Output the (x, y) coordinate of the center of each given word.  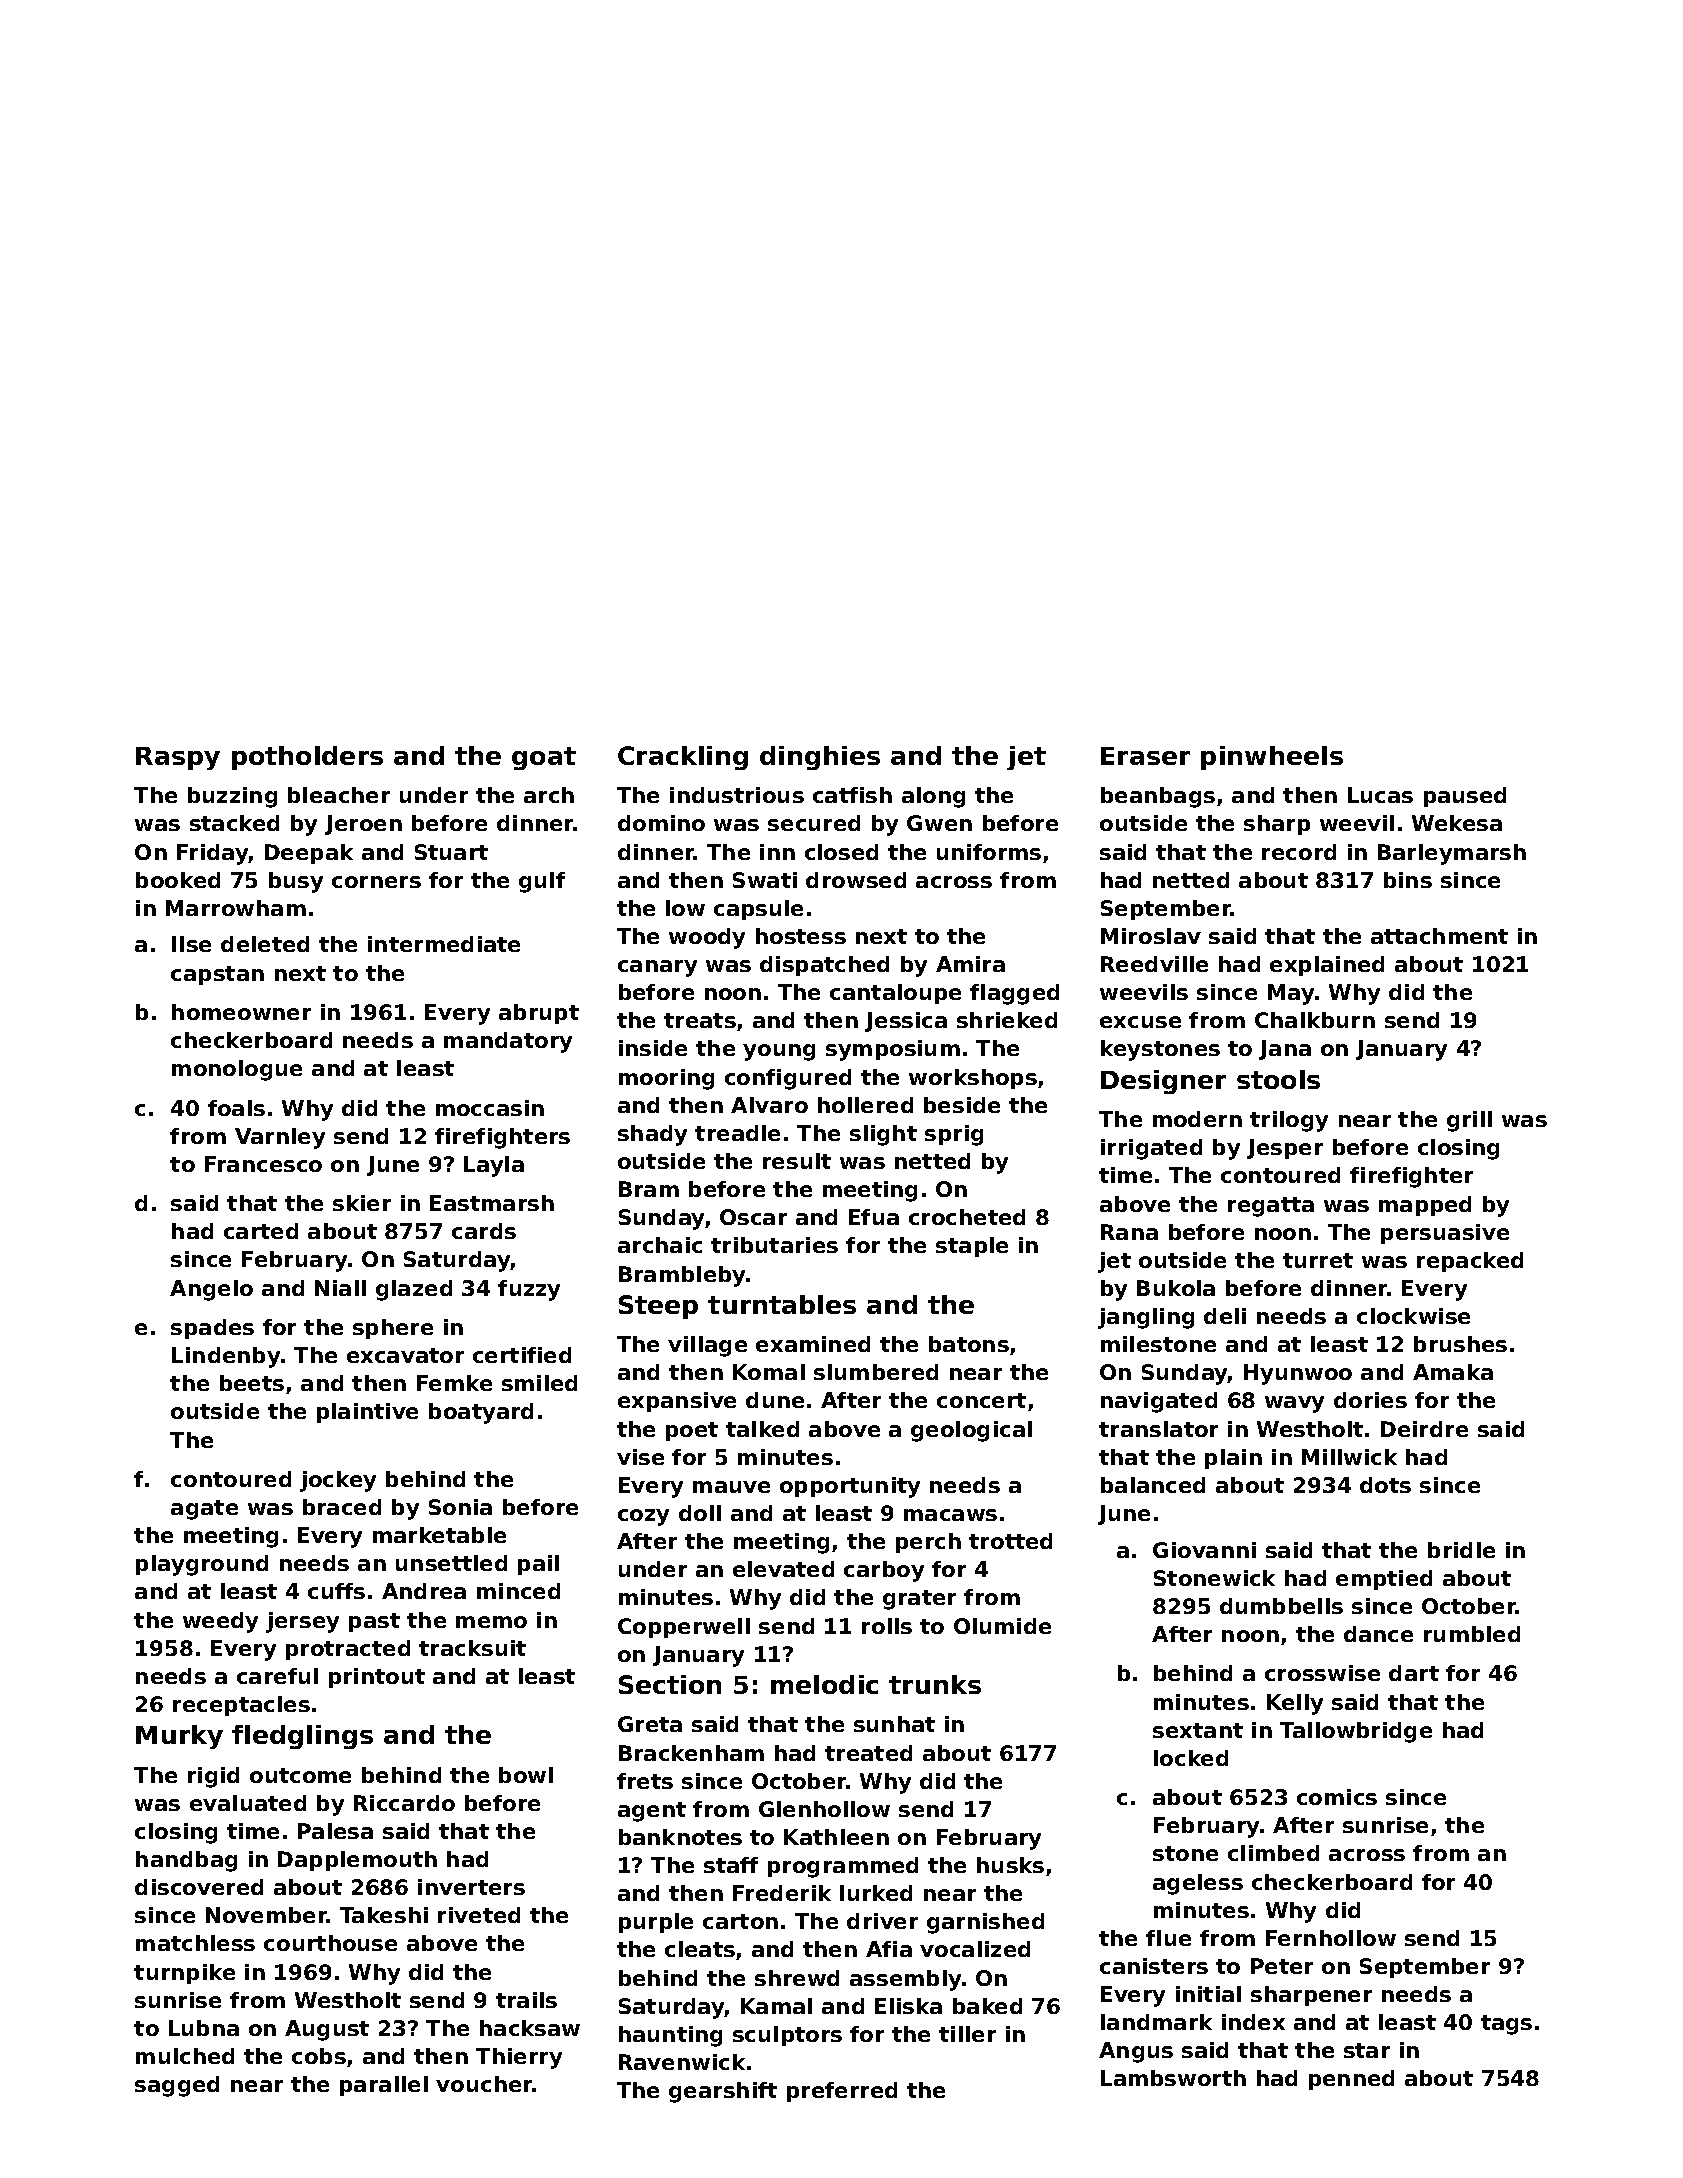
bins (1408, 880)
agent (652, 1812)
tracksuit (472, 1648)
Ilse (191, 944)
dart (1414, 1673)
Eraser (1145, 756)
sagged (177, 2086)
